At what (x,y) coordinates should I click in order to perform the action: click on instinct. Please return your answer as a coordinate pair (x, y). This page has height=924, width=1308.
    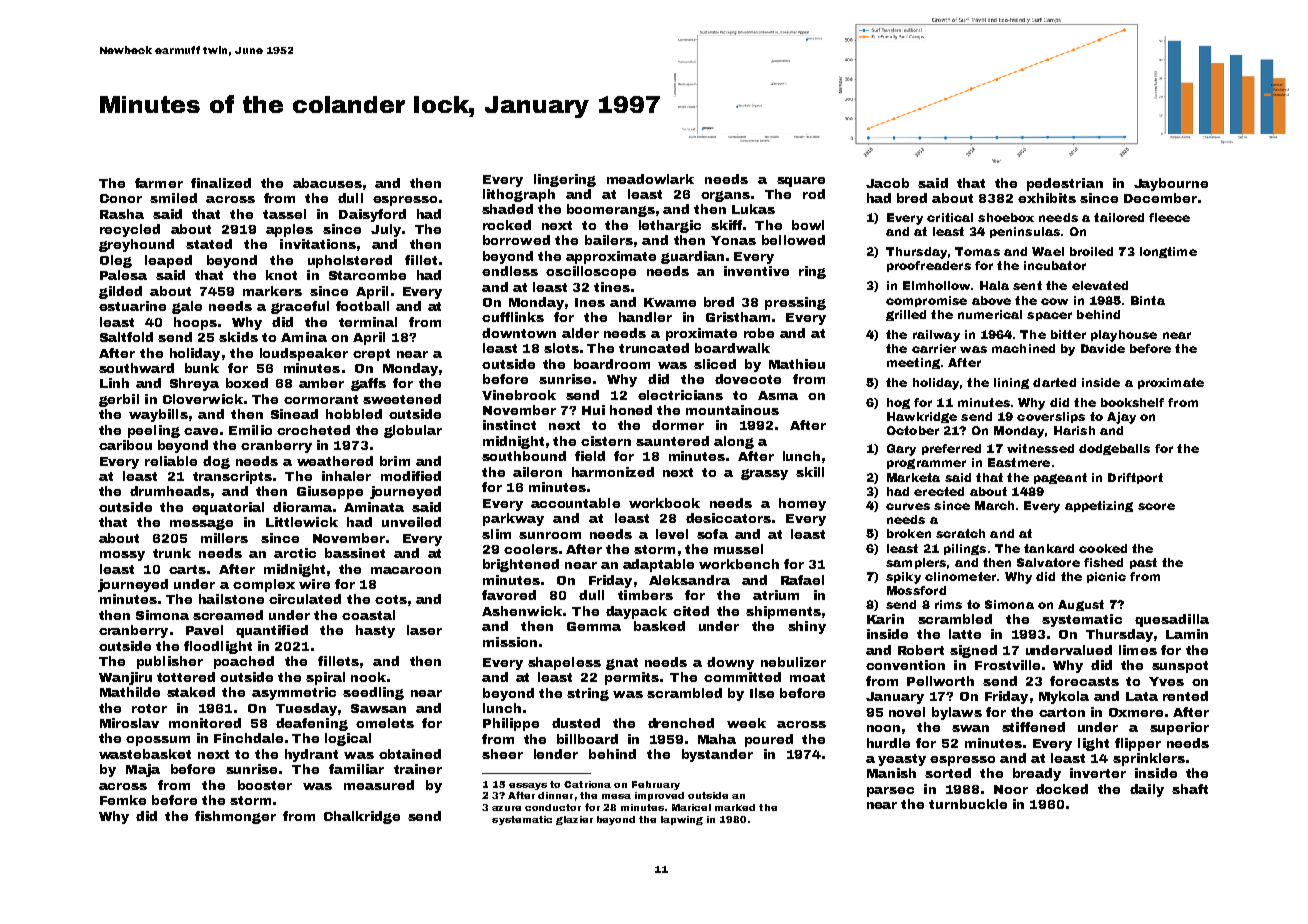
    Looking at the image, I should click on (509, 425).
